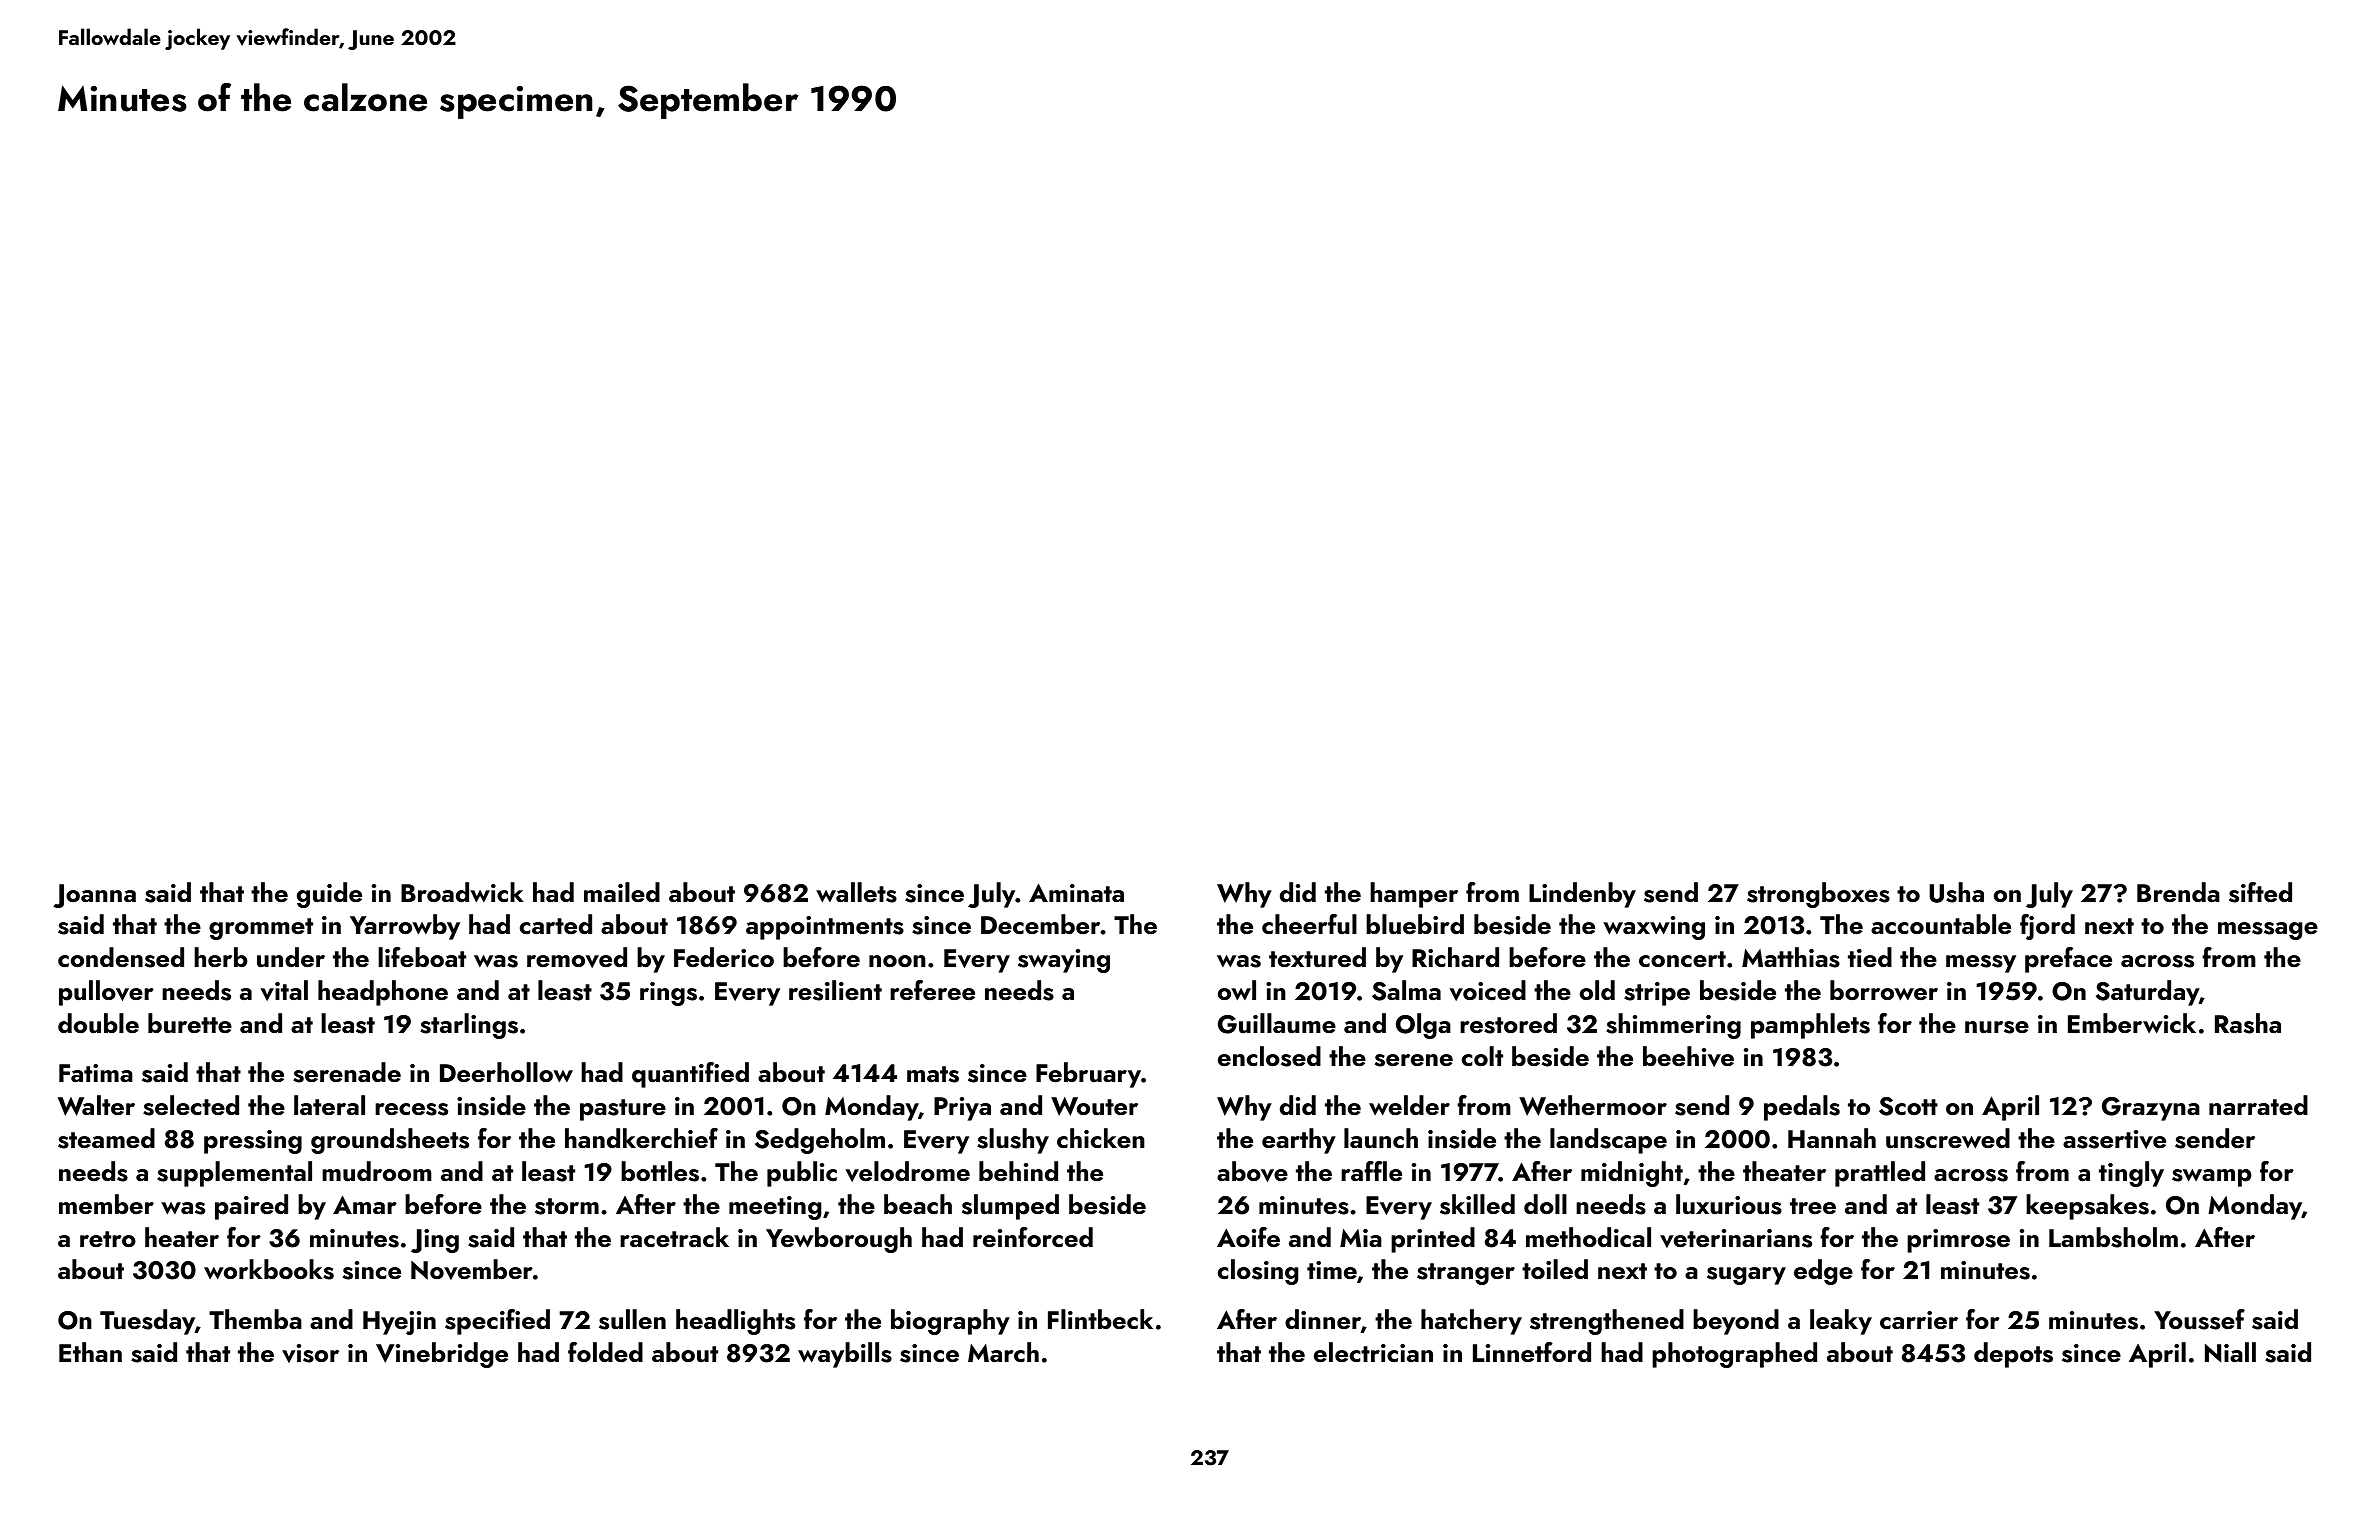 This screenshot has width=2380, height=1540. What do you see at coordinates (2178, 892) in the screenshot?
I see `Brenda` at bounding box center [2178, 892].
